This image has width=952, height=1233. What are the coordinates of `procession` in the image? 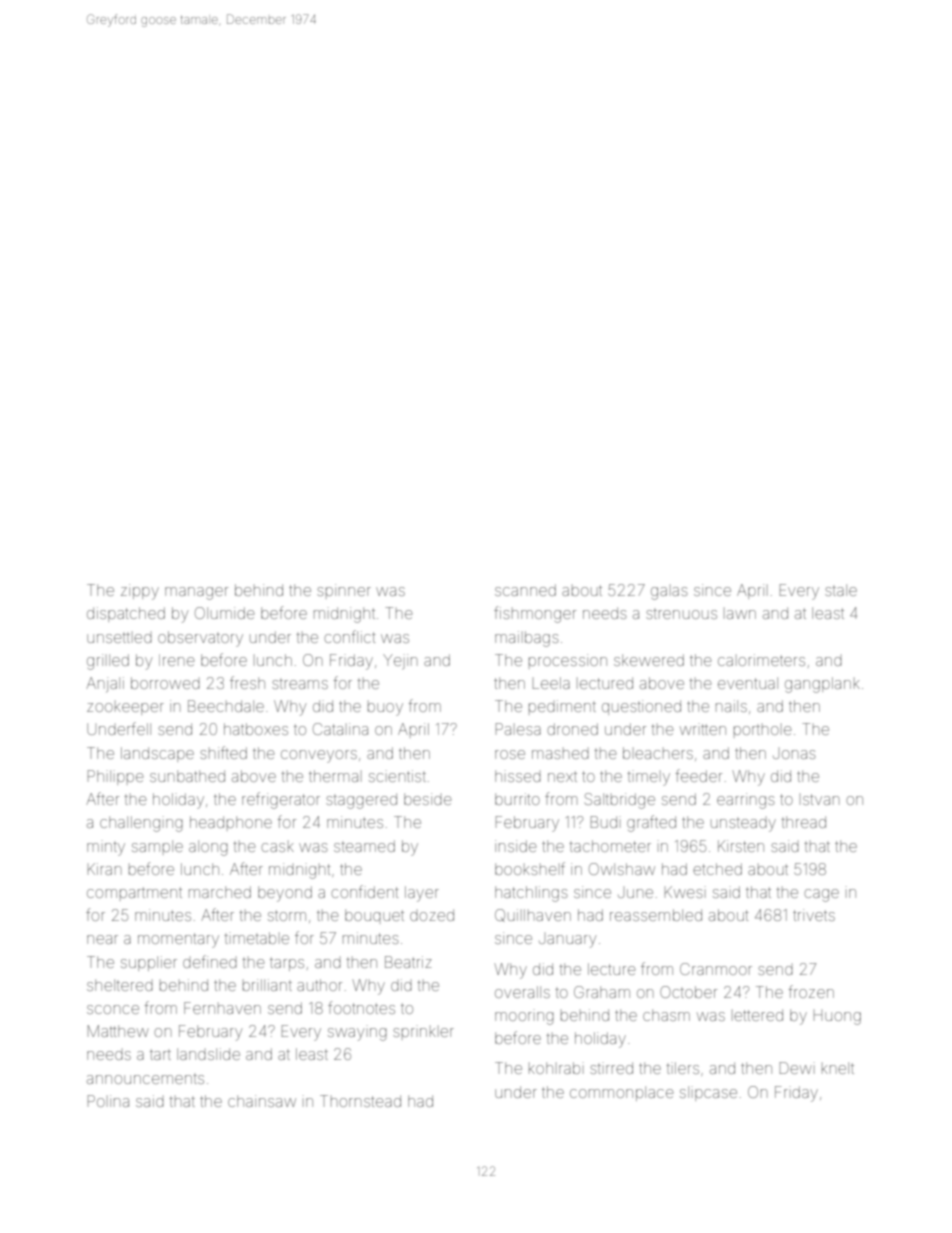 It's located at (568, 661).
